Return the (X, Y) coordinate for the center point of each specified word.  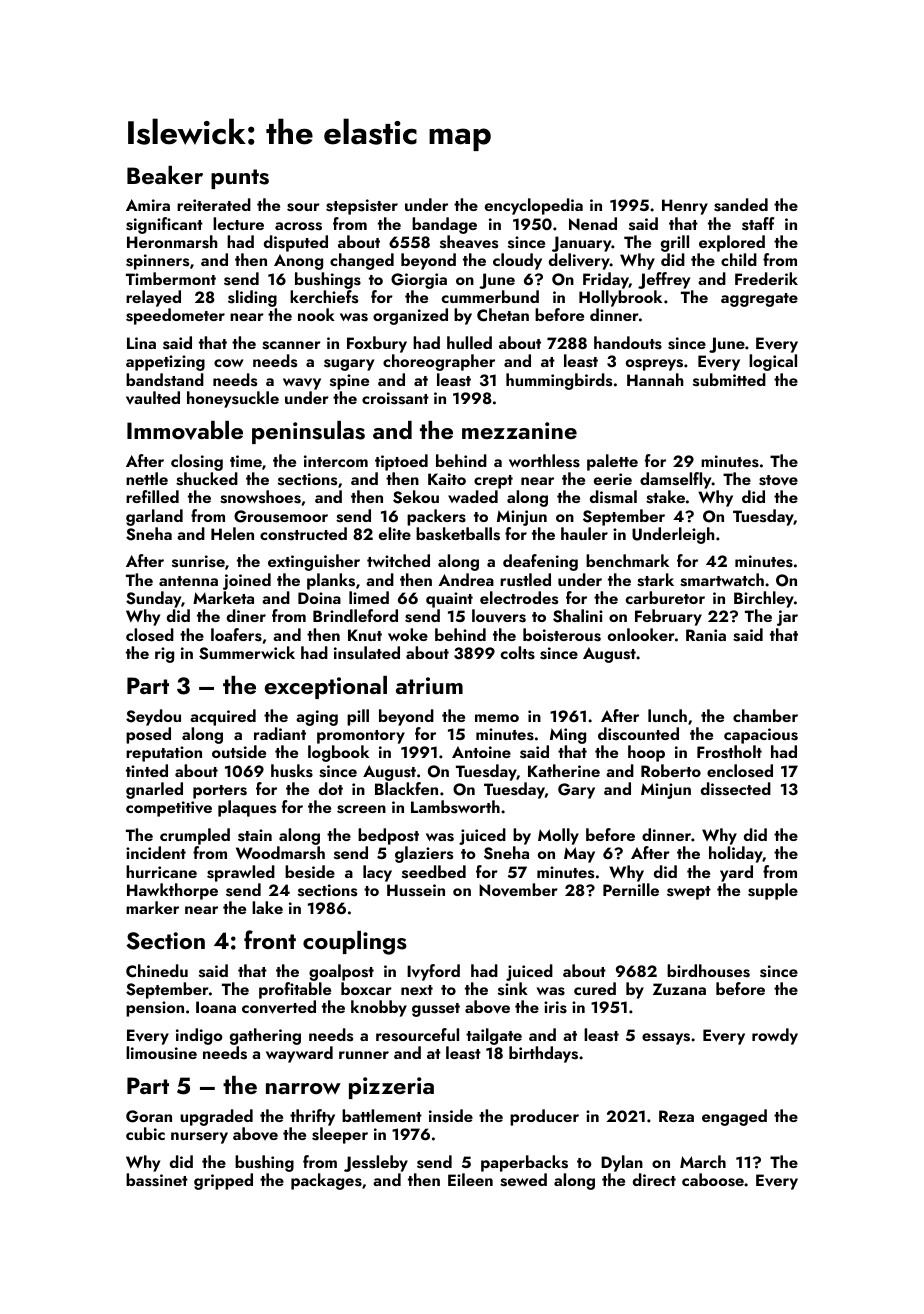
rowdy (775, 1036)
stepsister (362, 207)
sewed (523, 1180)
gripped (223, 1181)
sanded (741, 205)
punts (240, 179)
